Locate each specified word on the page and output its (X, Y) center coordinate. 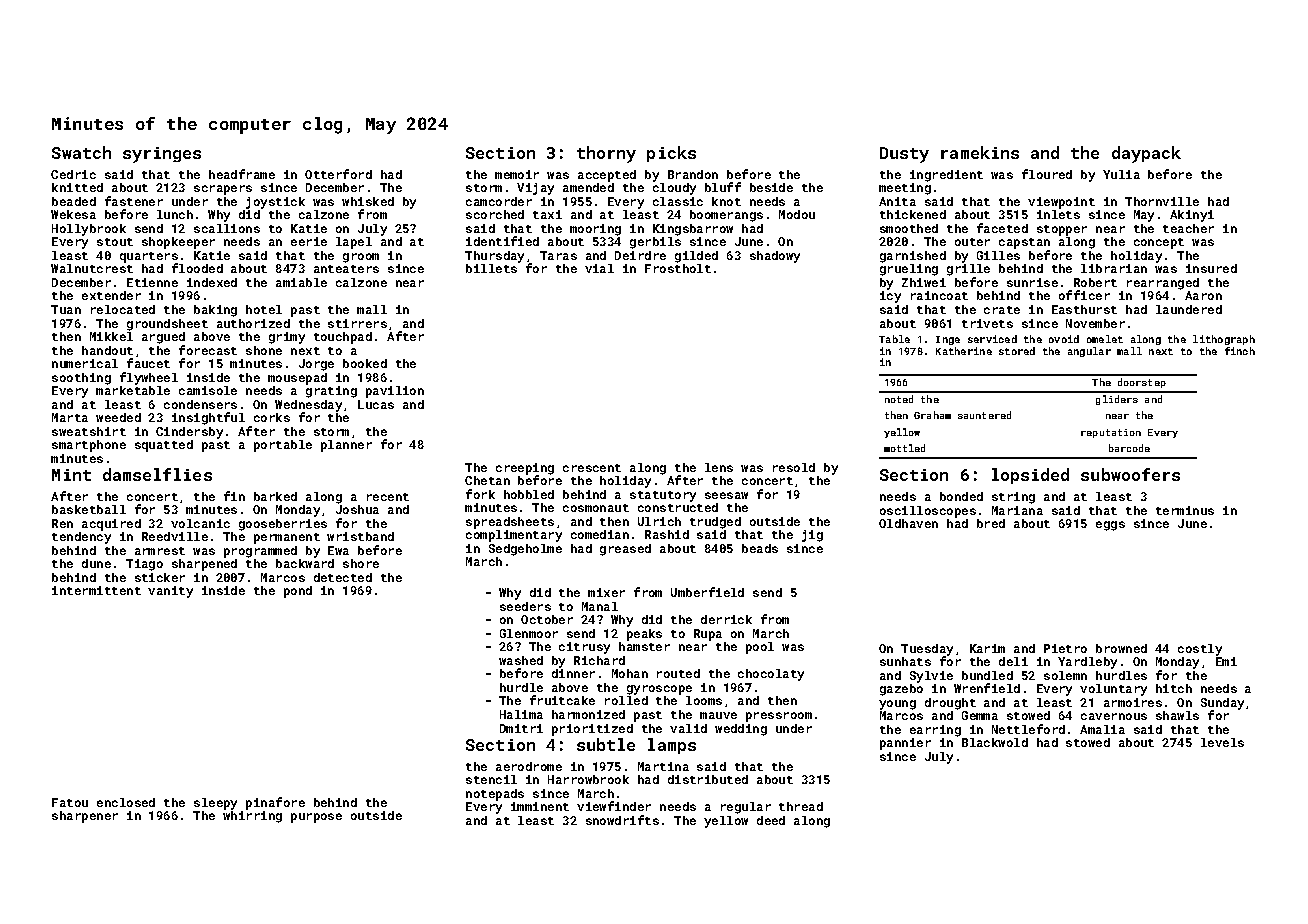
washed (521, 660)
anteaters (346, 269)
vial (599, 268)
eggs (1110, 526)
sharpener (85, 817)
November (1095, 323)
